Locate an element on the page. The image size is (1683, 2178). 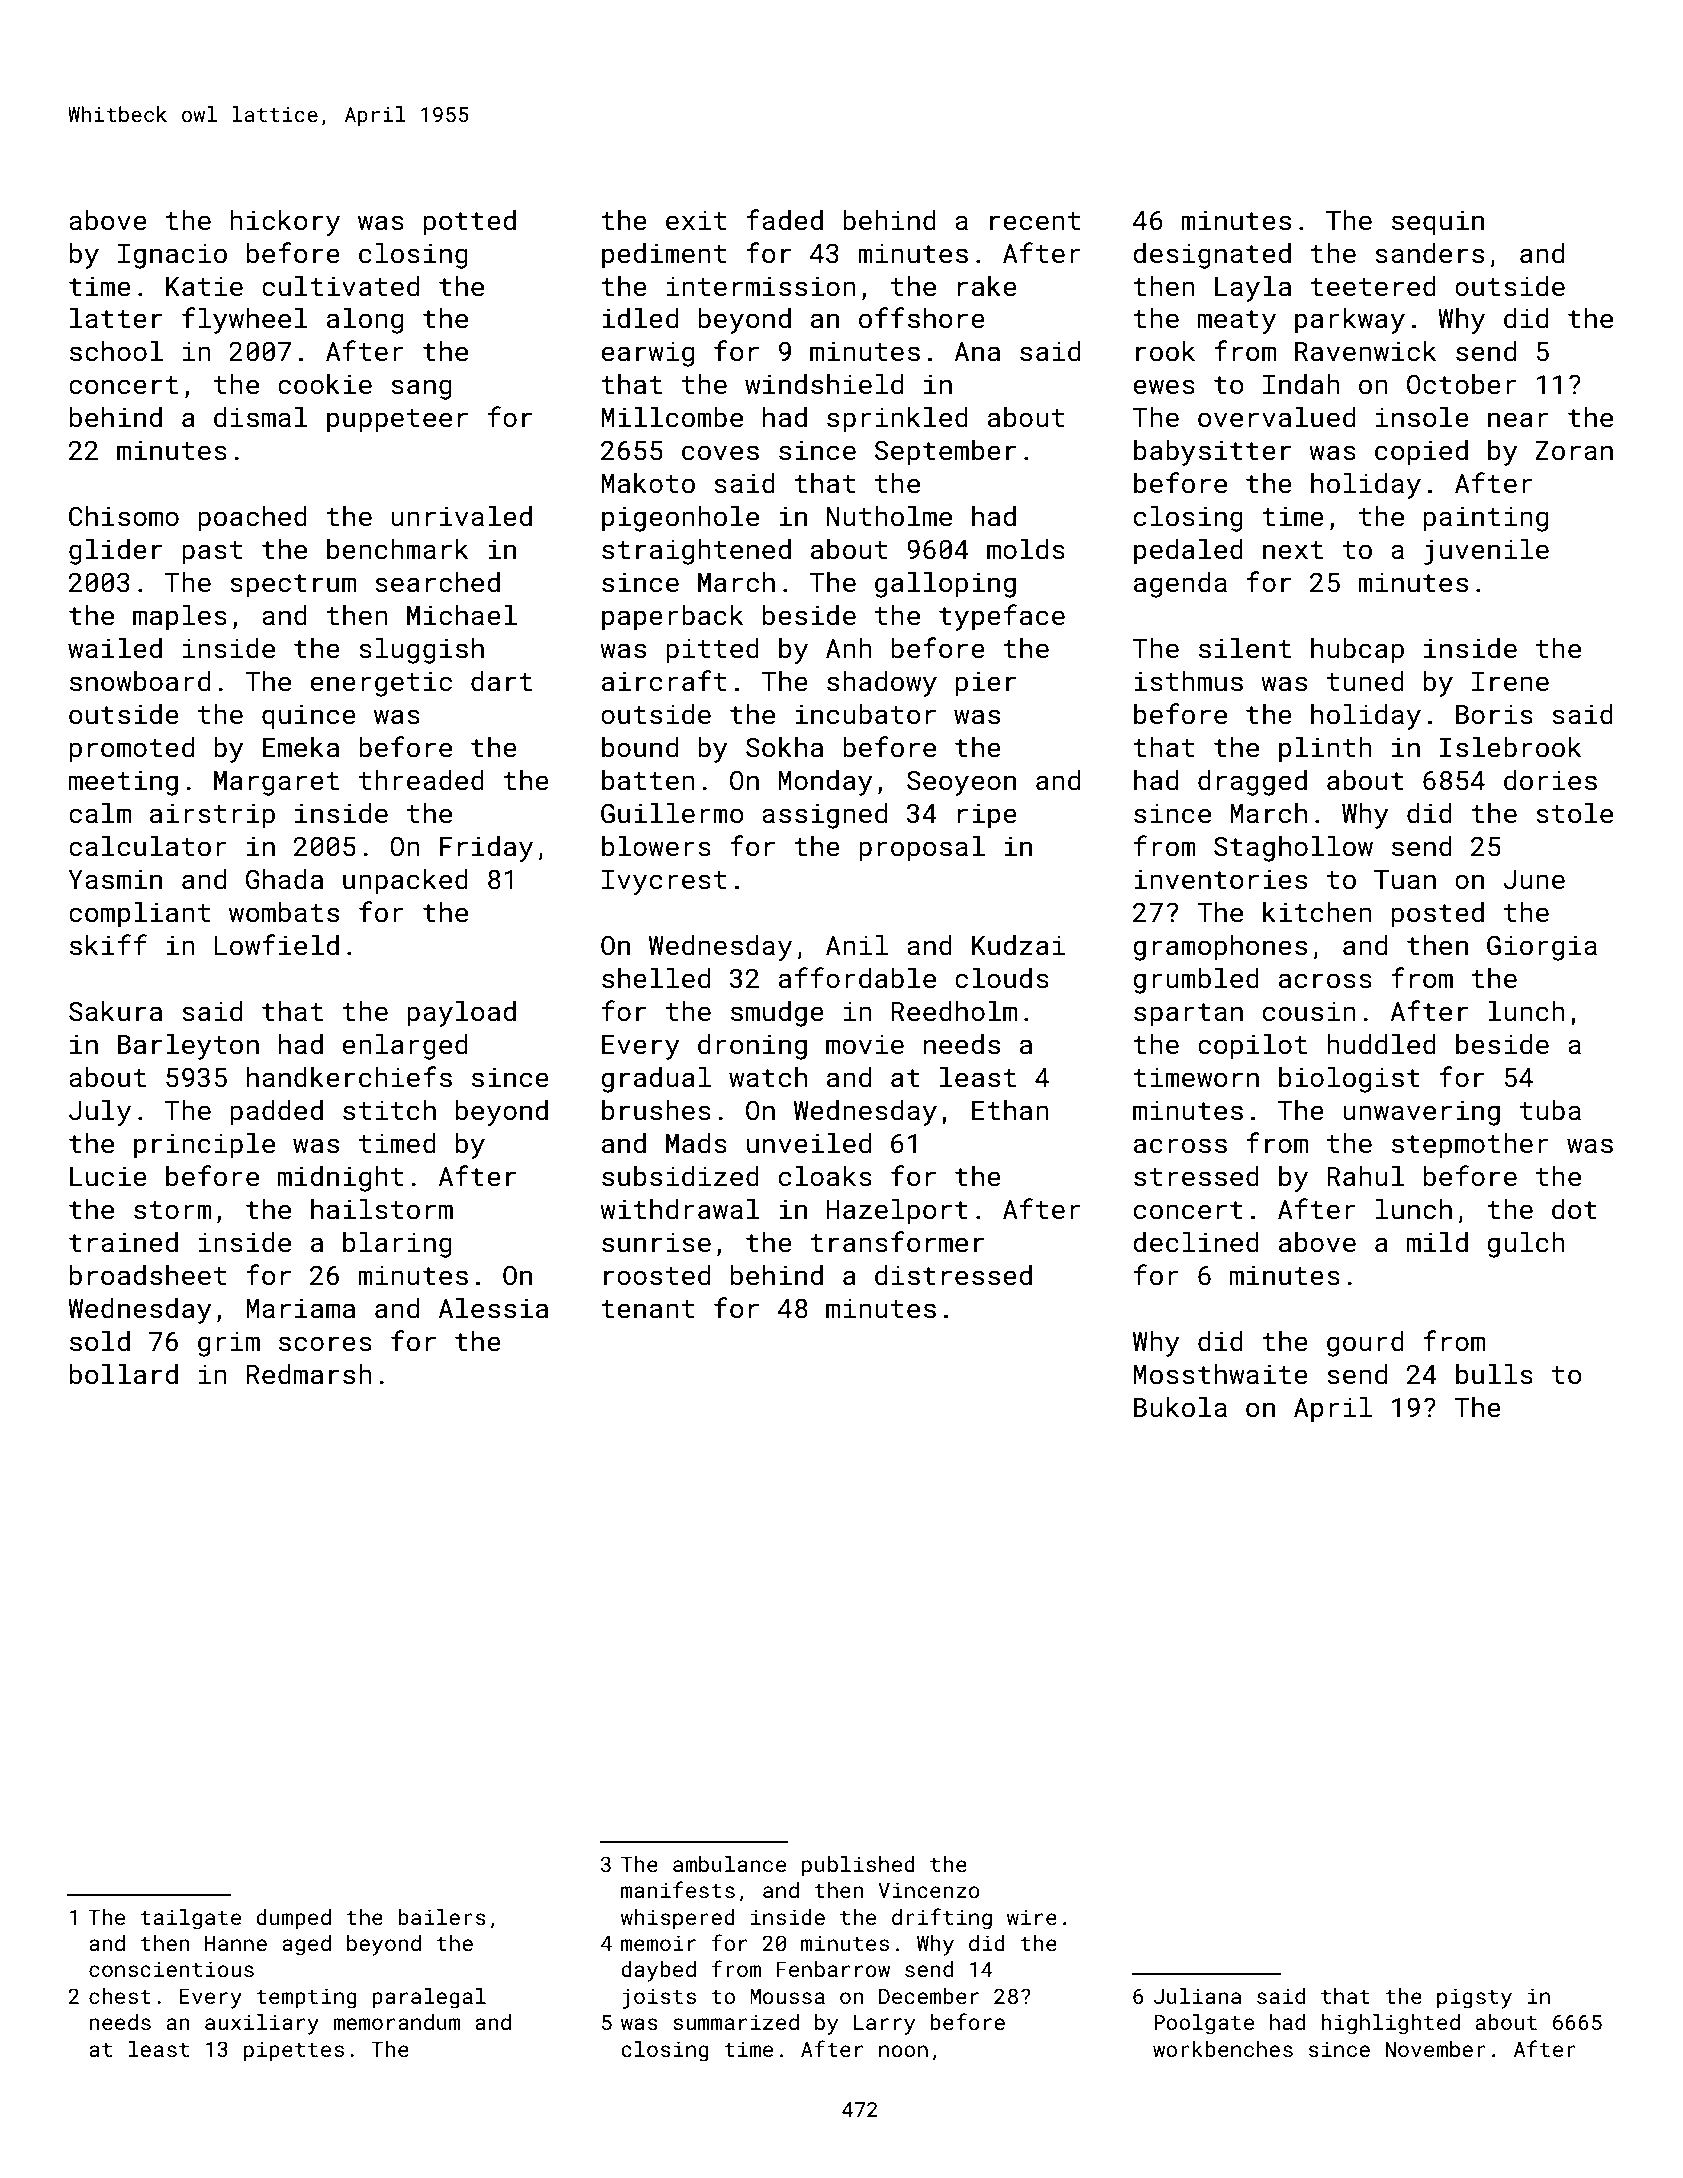
designated is located at coordinates (1212, 256).
